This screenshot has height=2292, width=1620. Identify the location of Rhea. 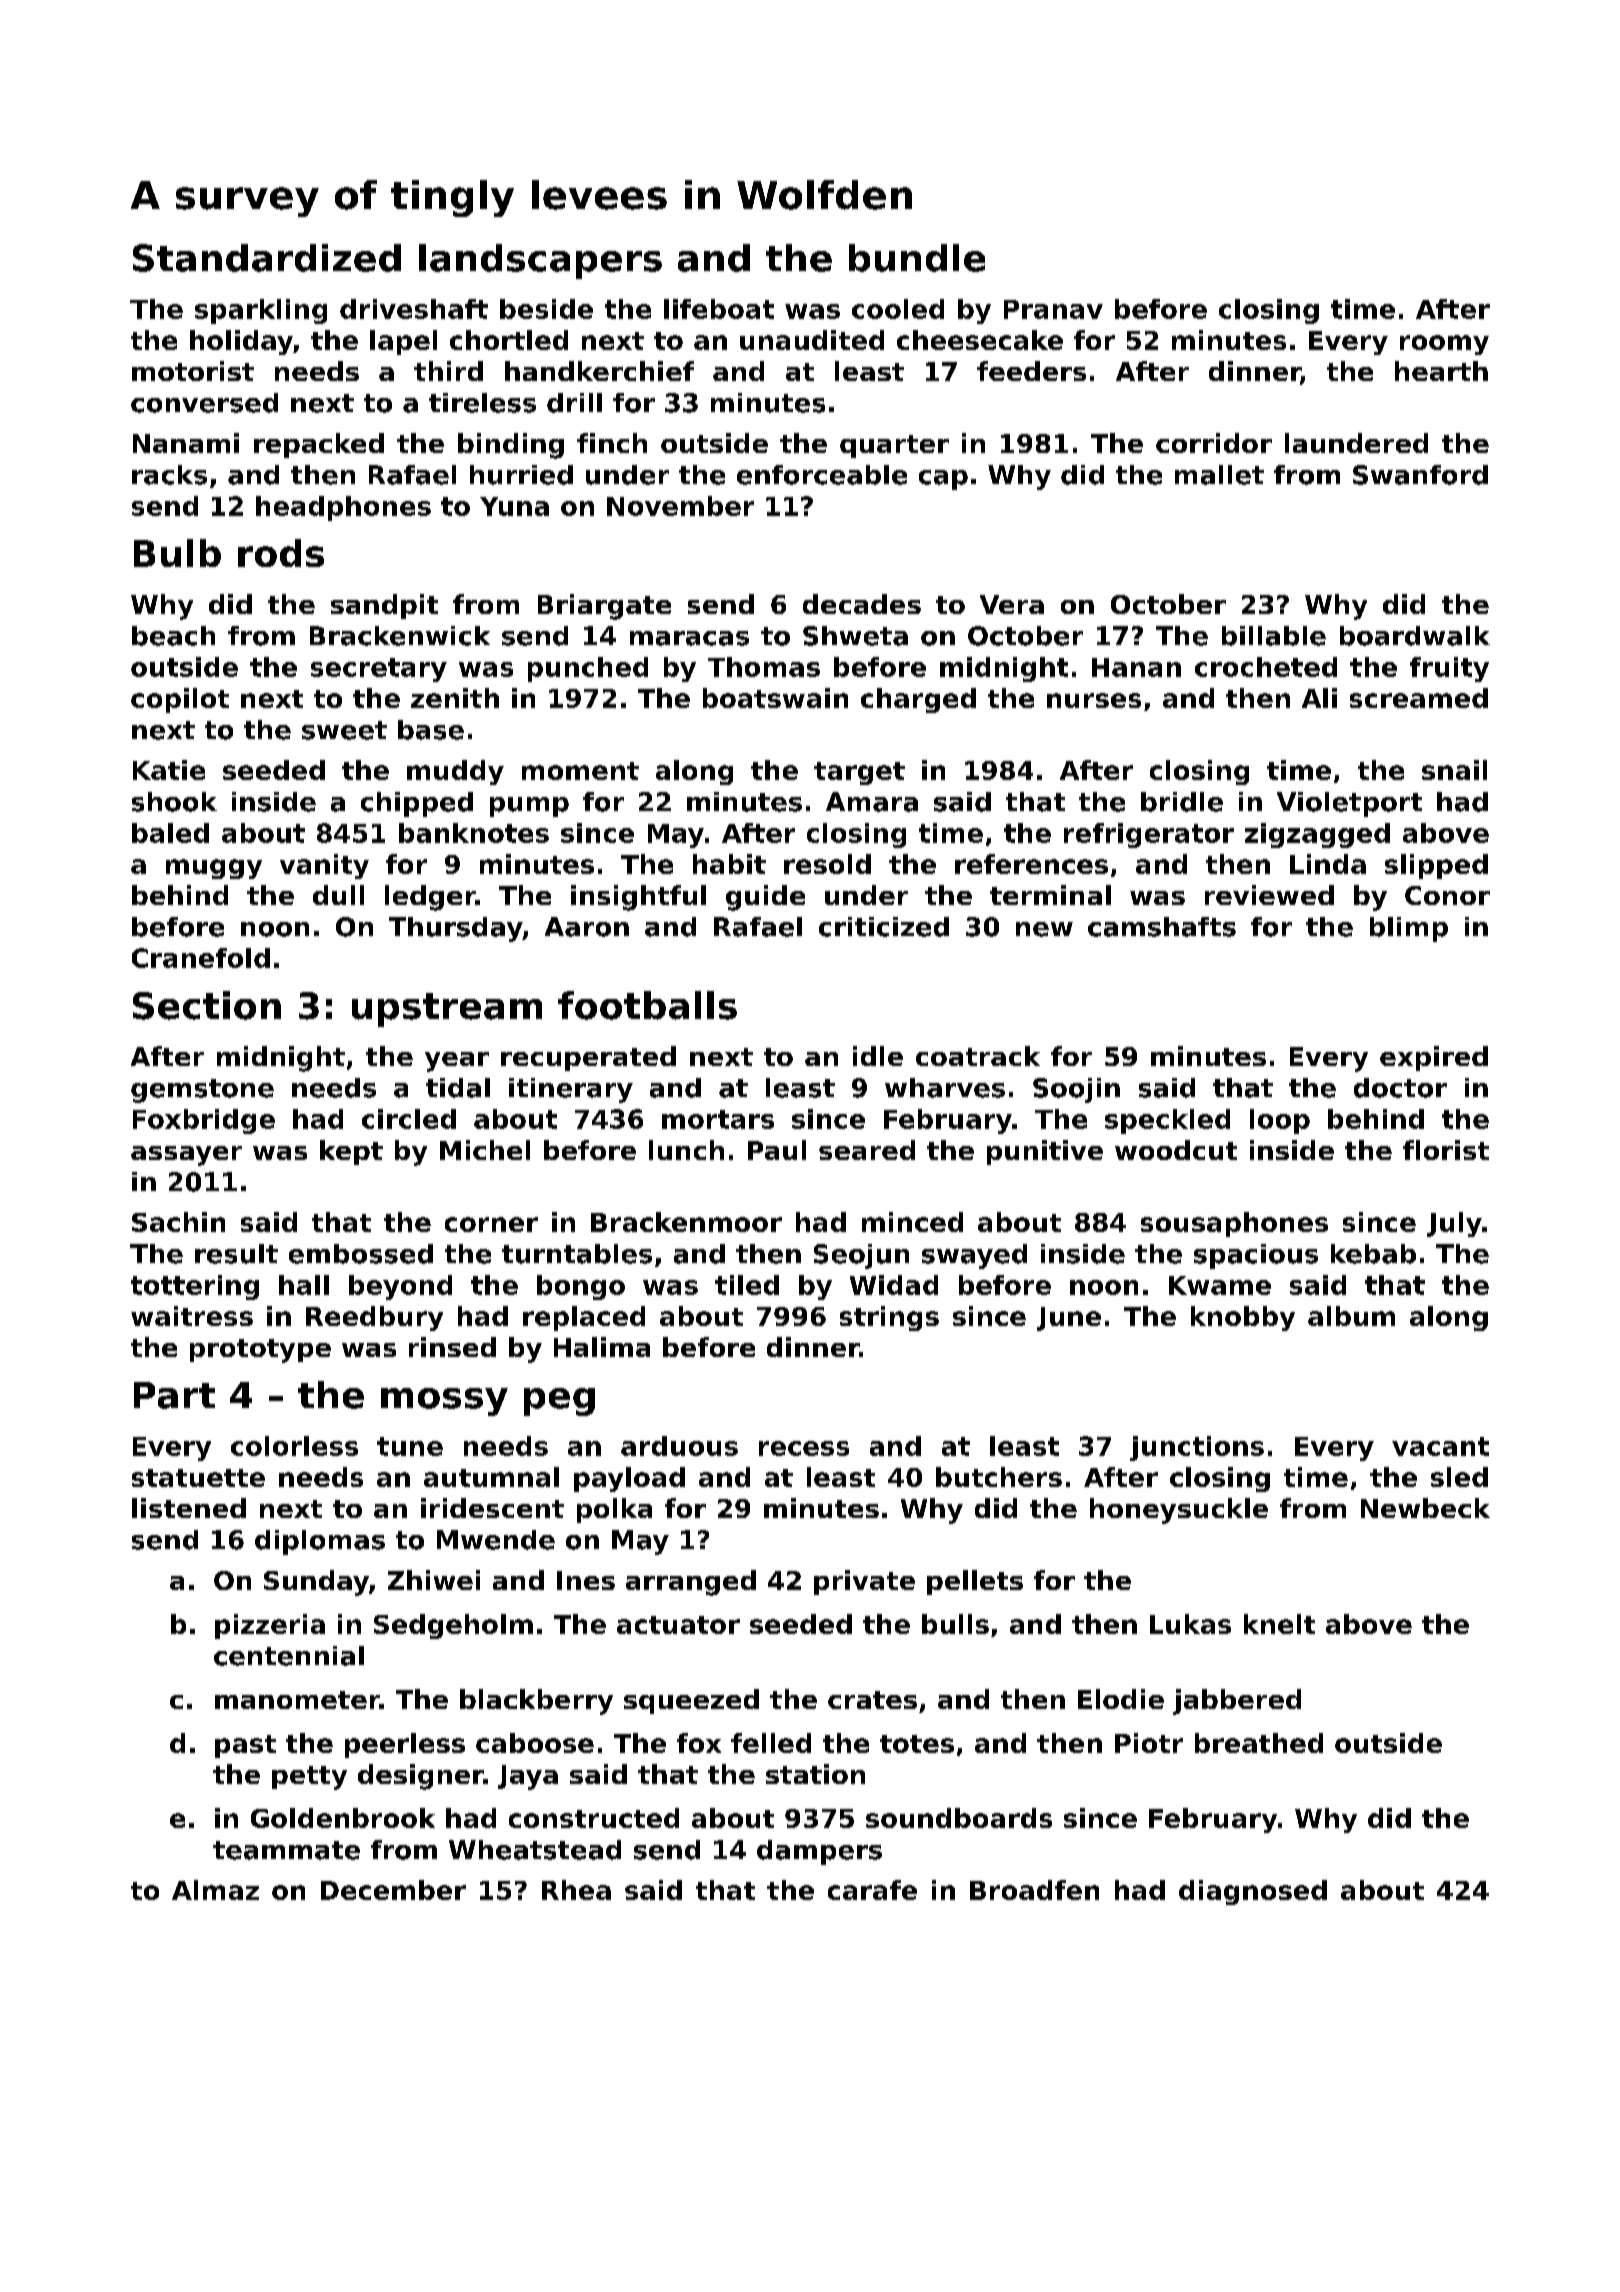
(576, 1890).
